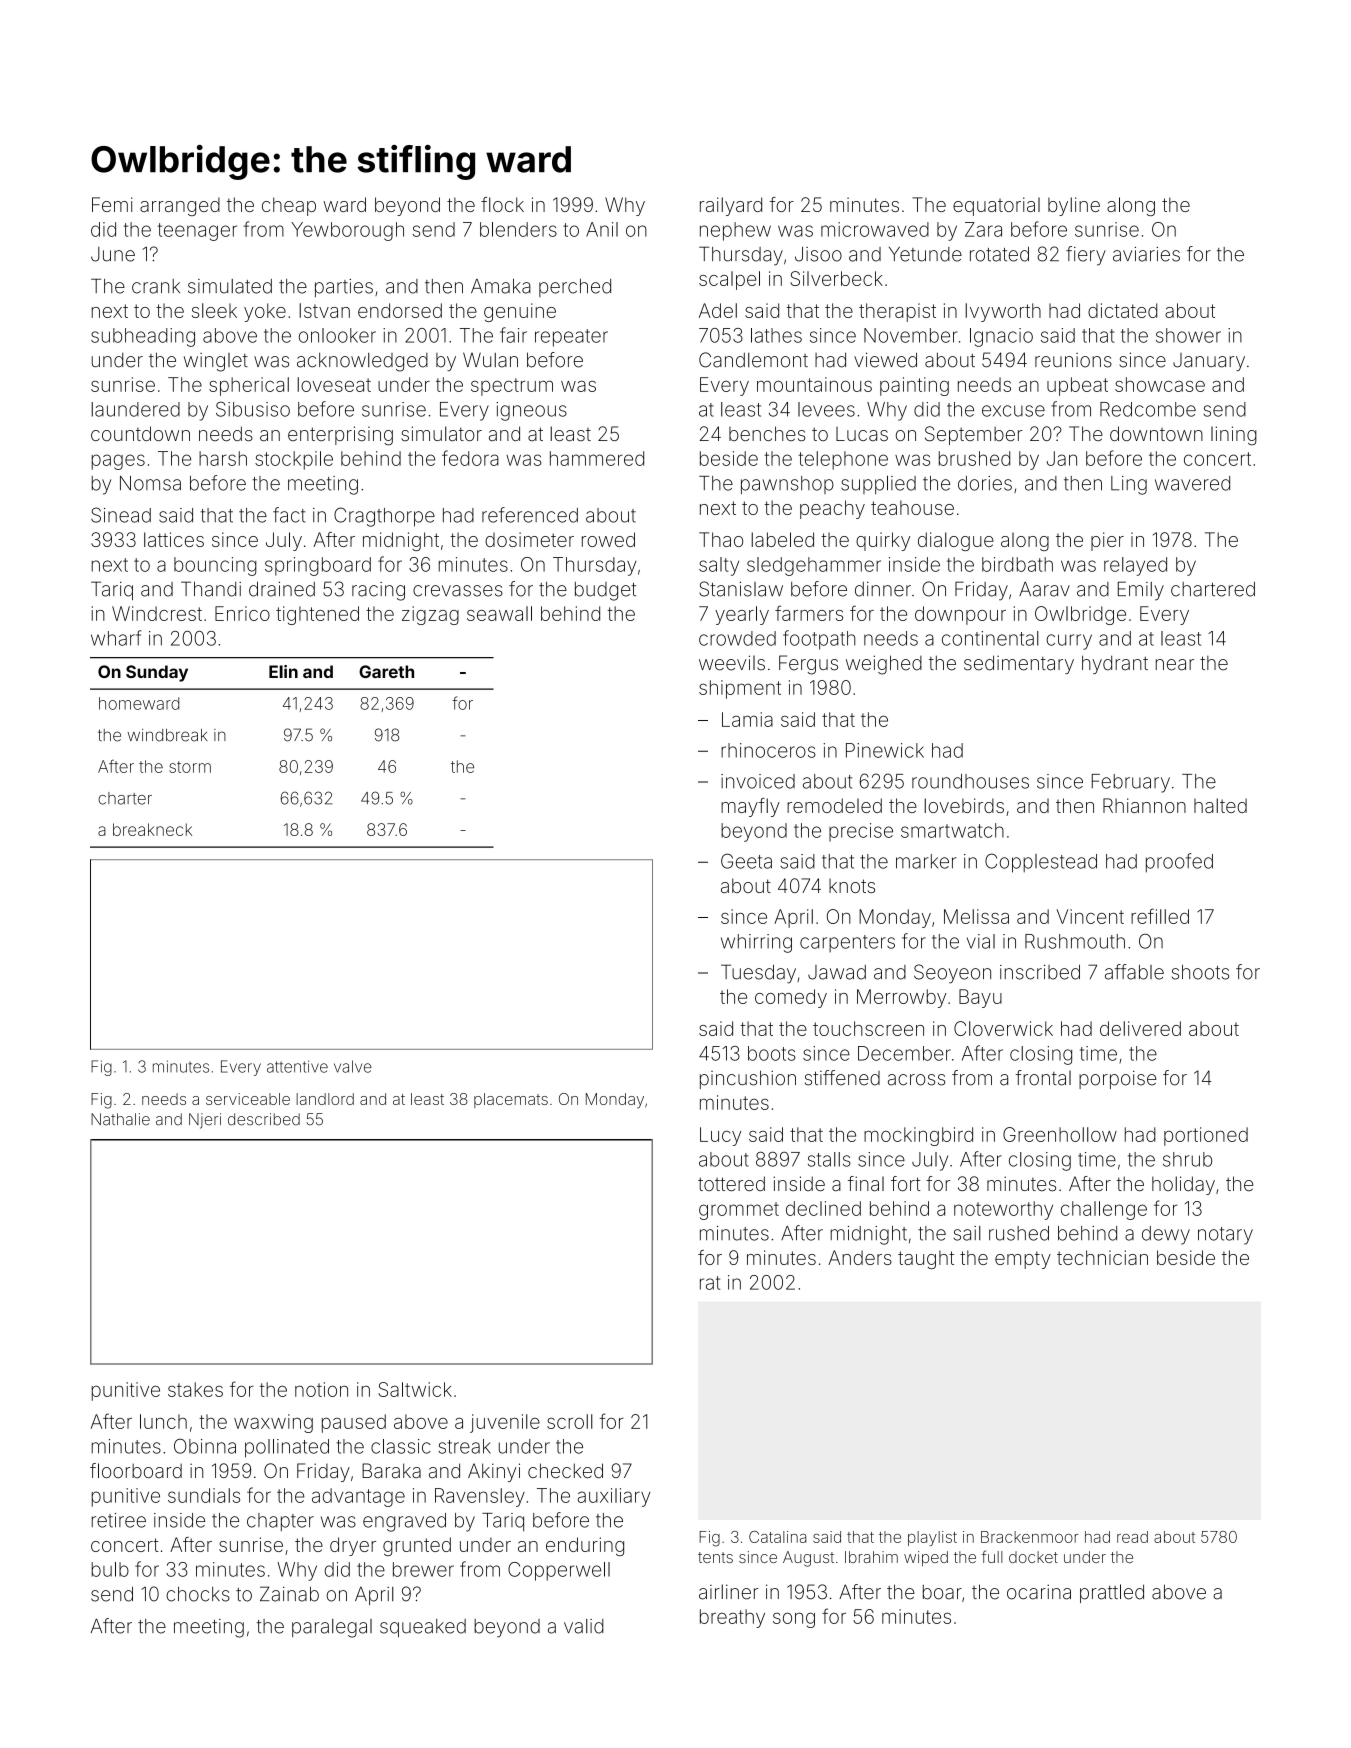 Image resolution: width=1351 pixels, height=1748 pixels. I want to click on enterprising, so click(340, 436).
